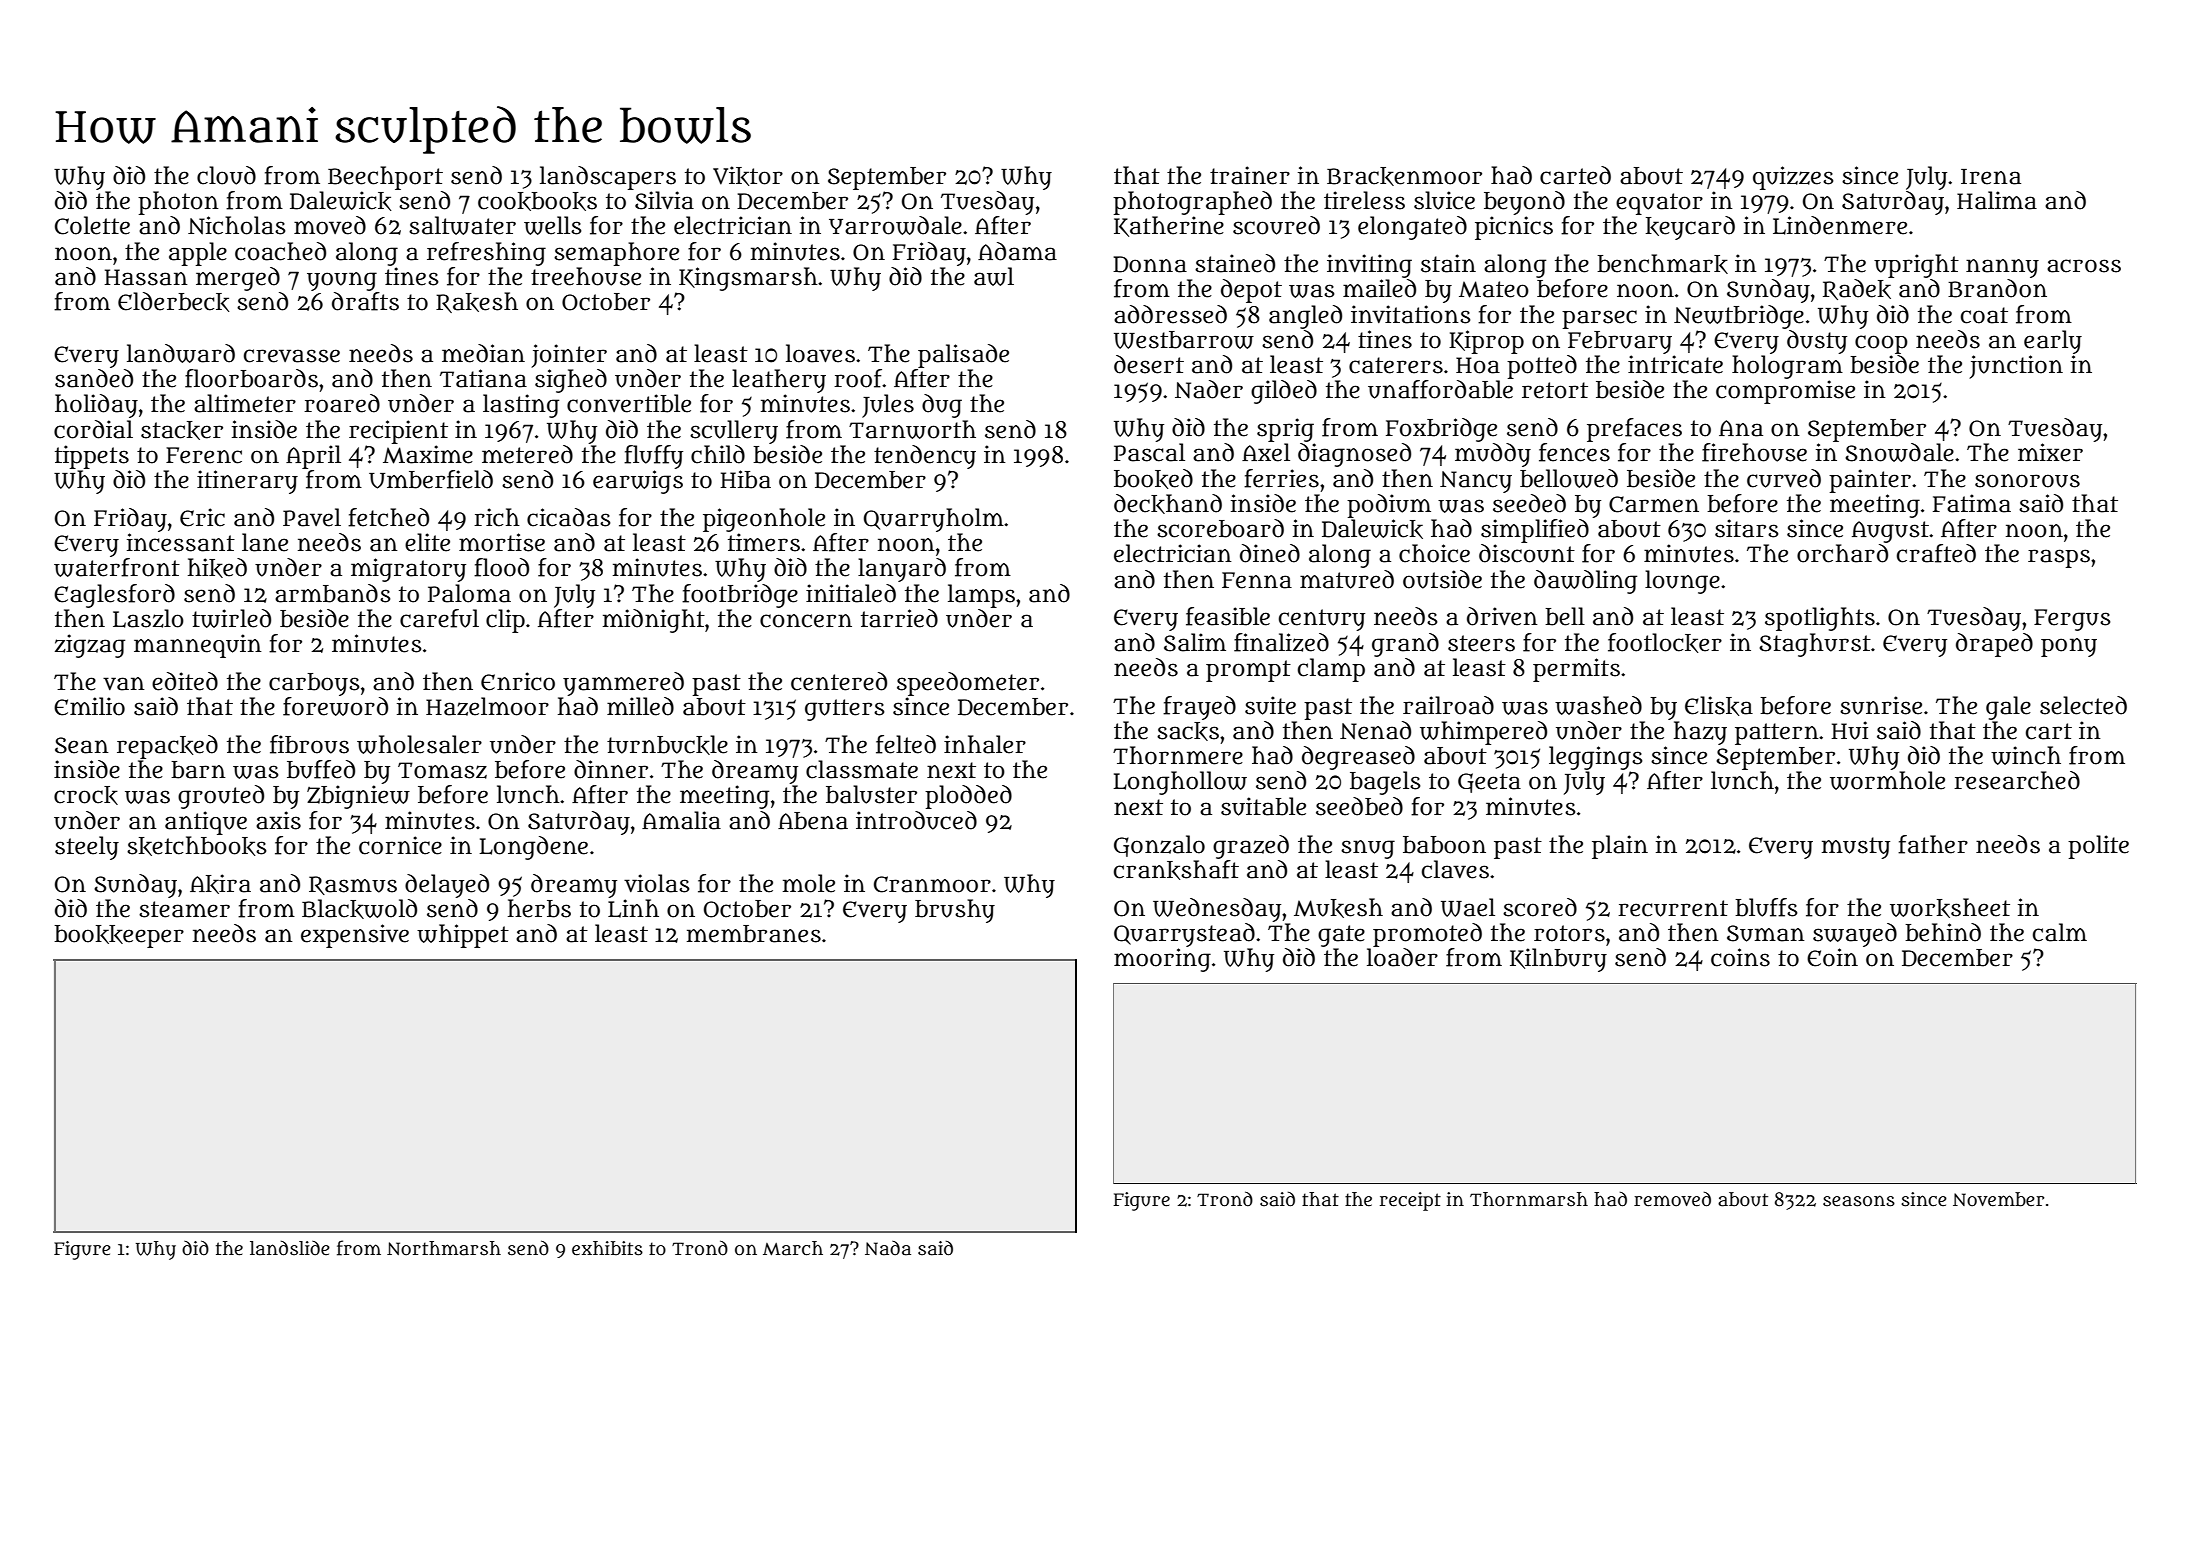 The height and width of the document is (1548, 2190). What do you see at coordinates (1793, 178) in the document?
I see `quizzes` at bounding box center [1793, 178].
